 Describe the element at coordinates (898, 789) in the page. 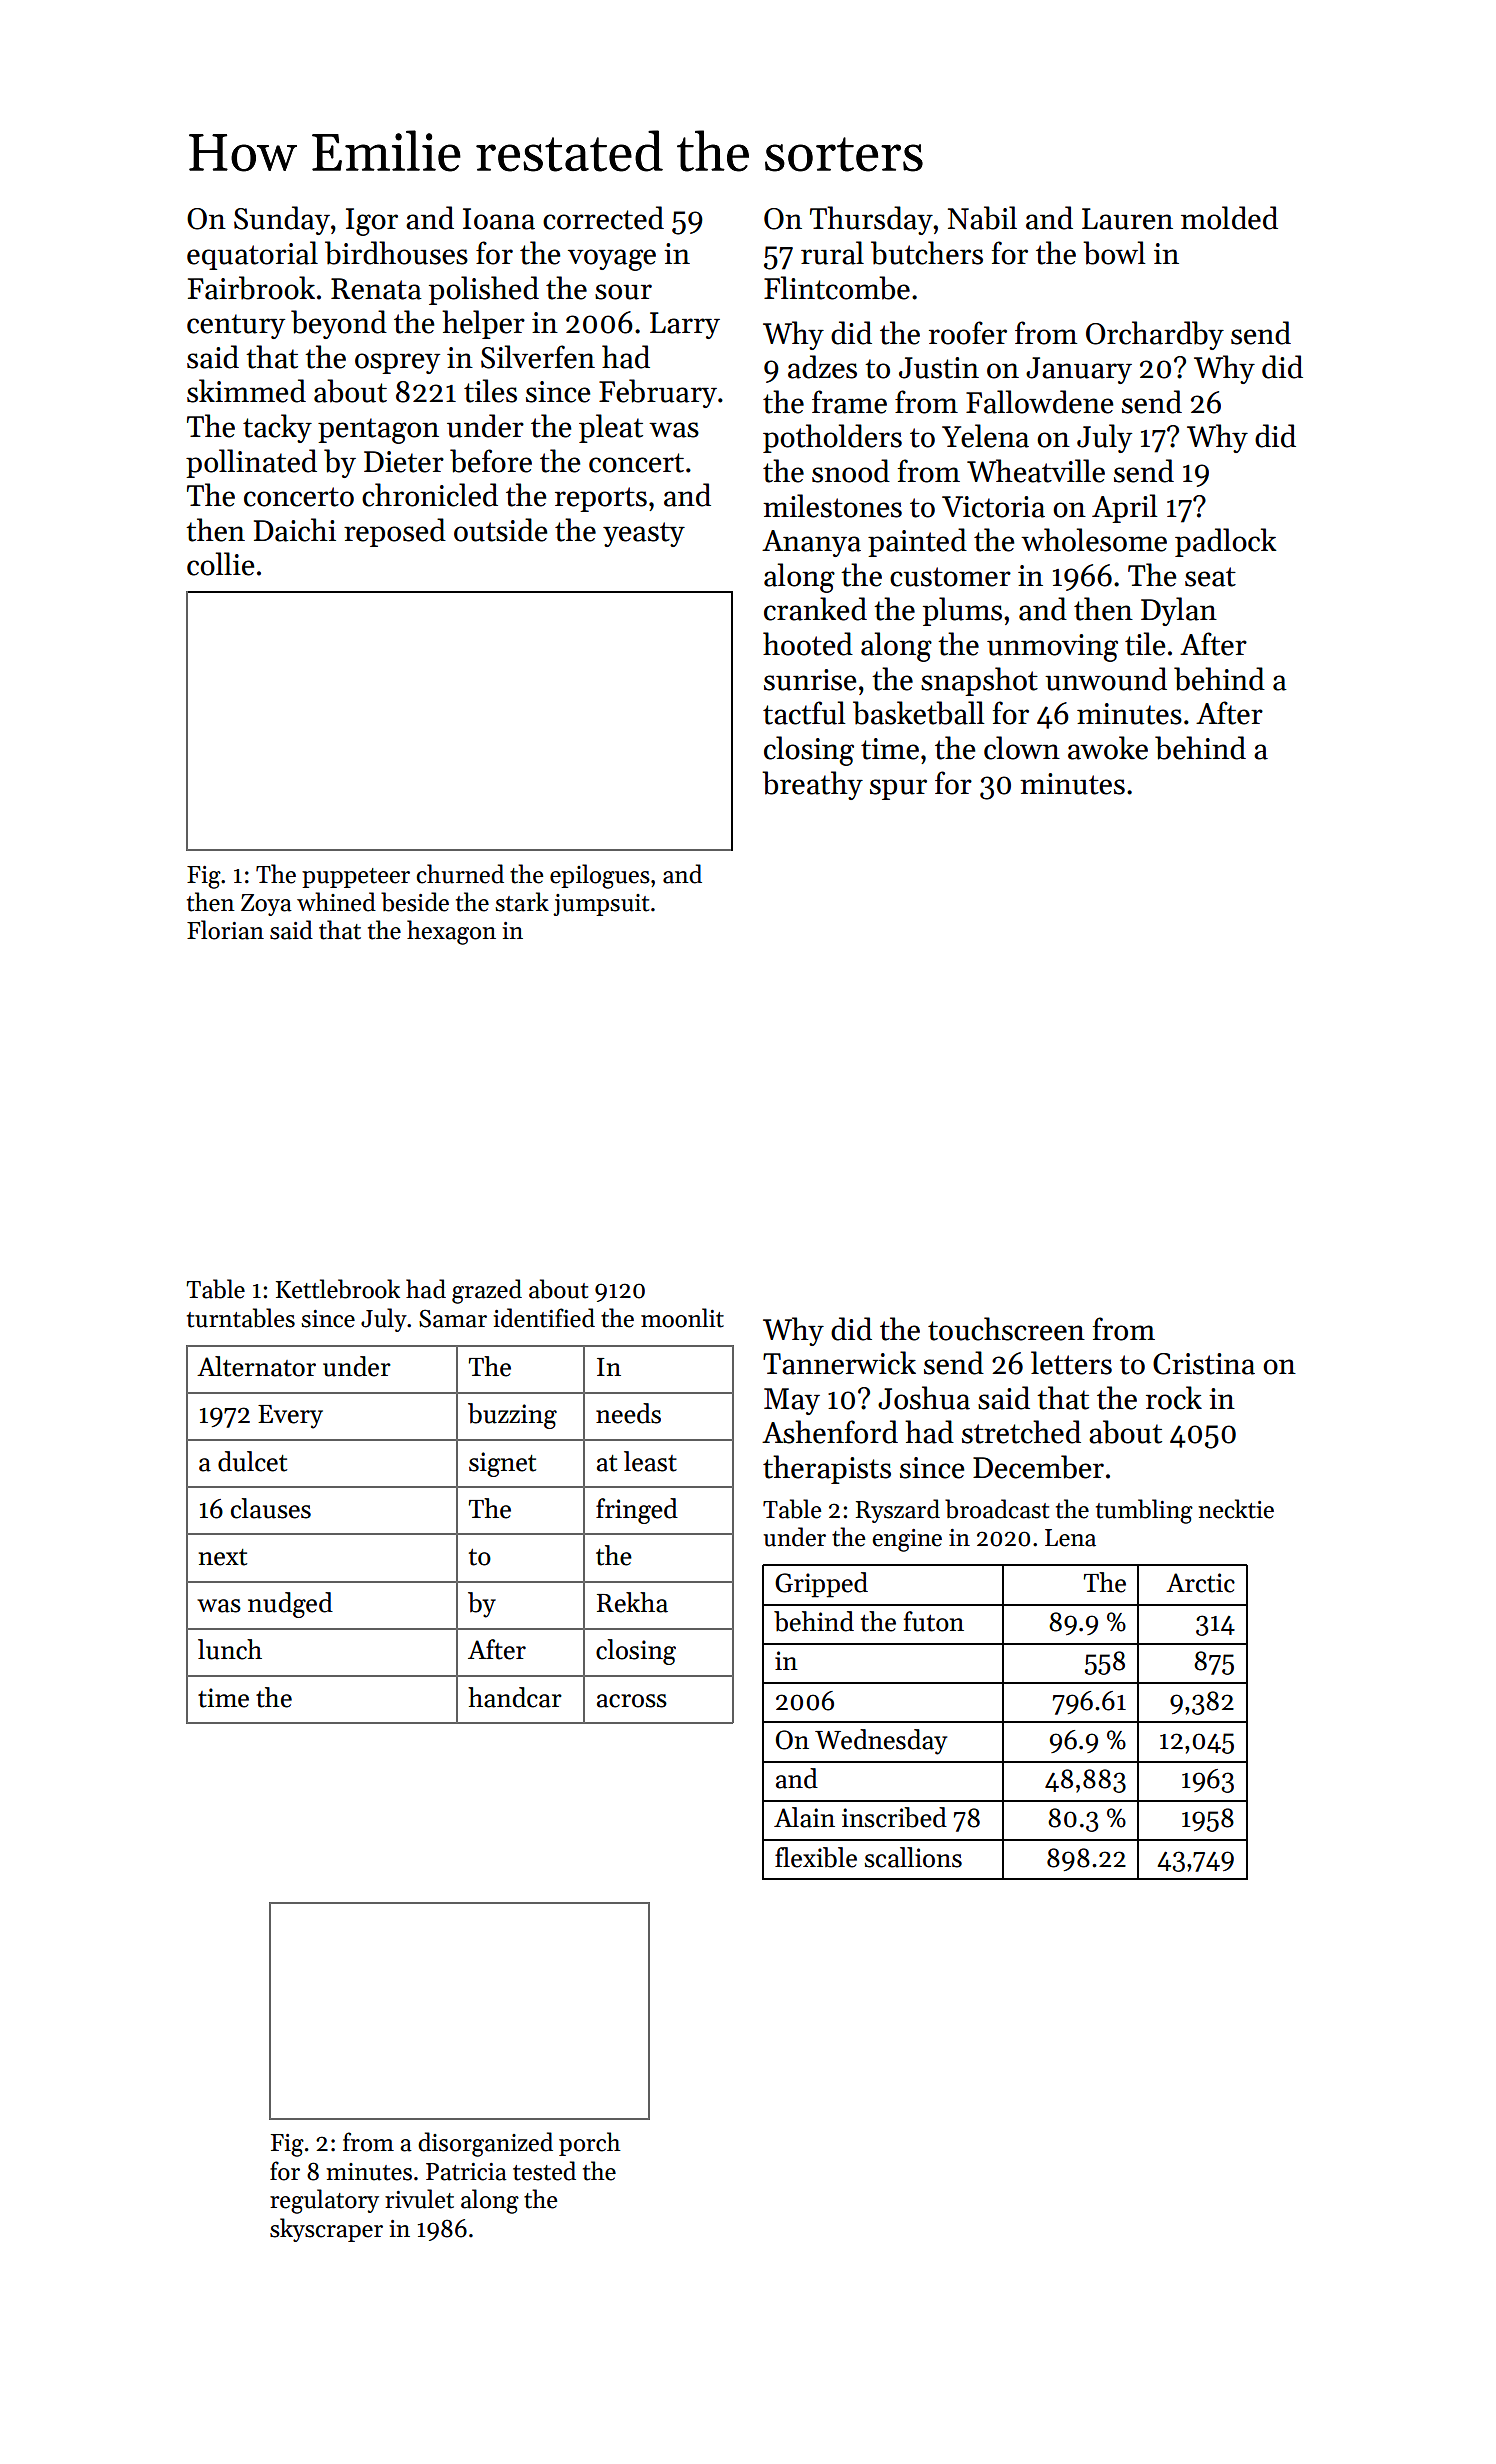

I see `spur` at that location.
